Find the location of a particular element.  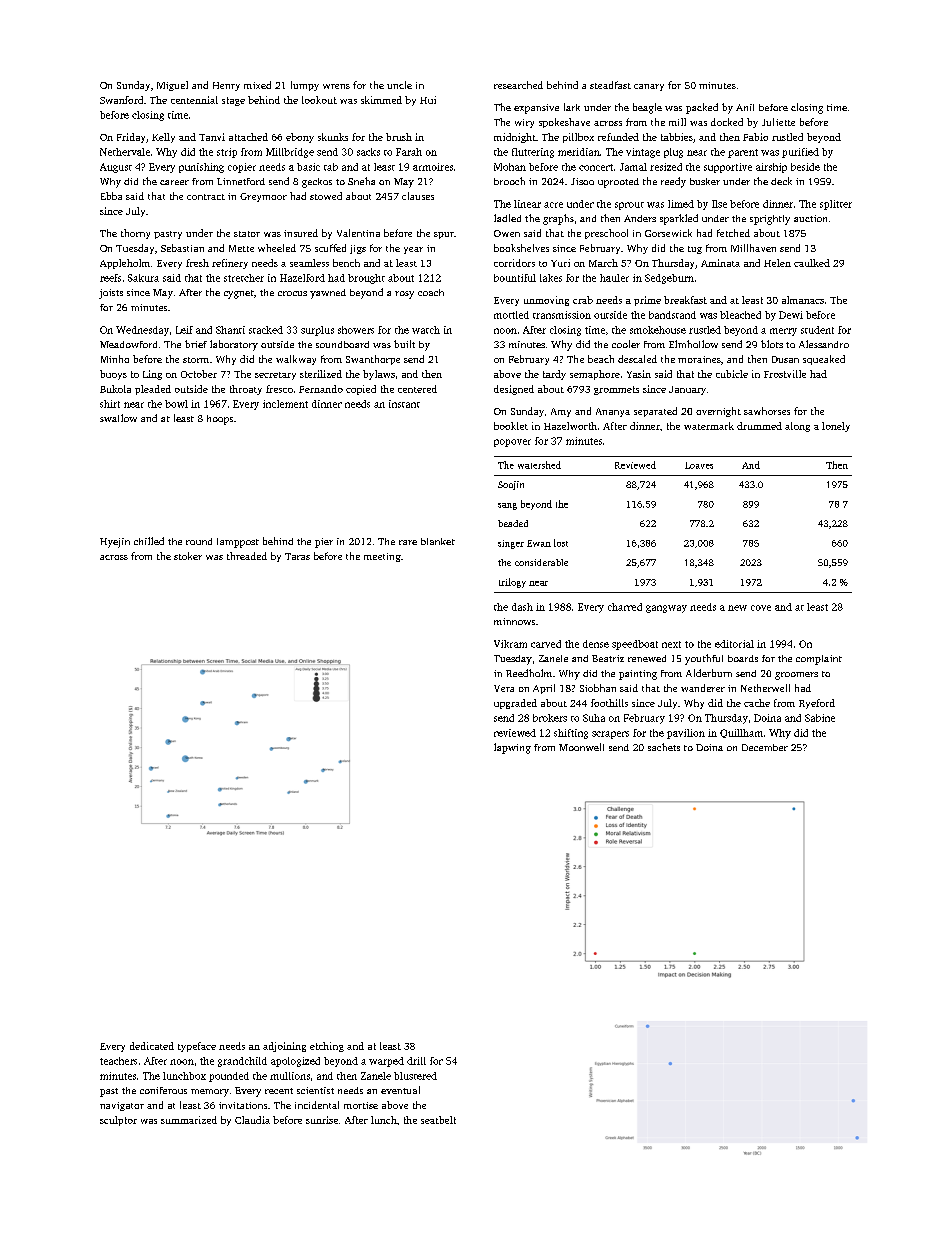

Juliette is located at coordinates (778, 122).
